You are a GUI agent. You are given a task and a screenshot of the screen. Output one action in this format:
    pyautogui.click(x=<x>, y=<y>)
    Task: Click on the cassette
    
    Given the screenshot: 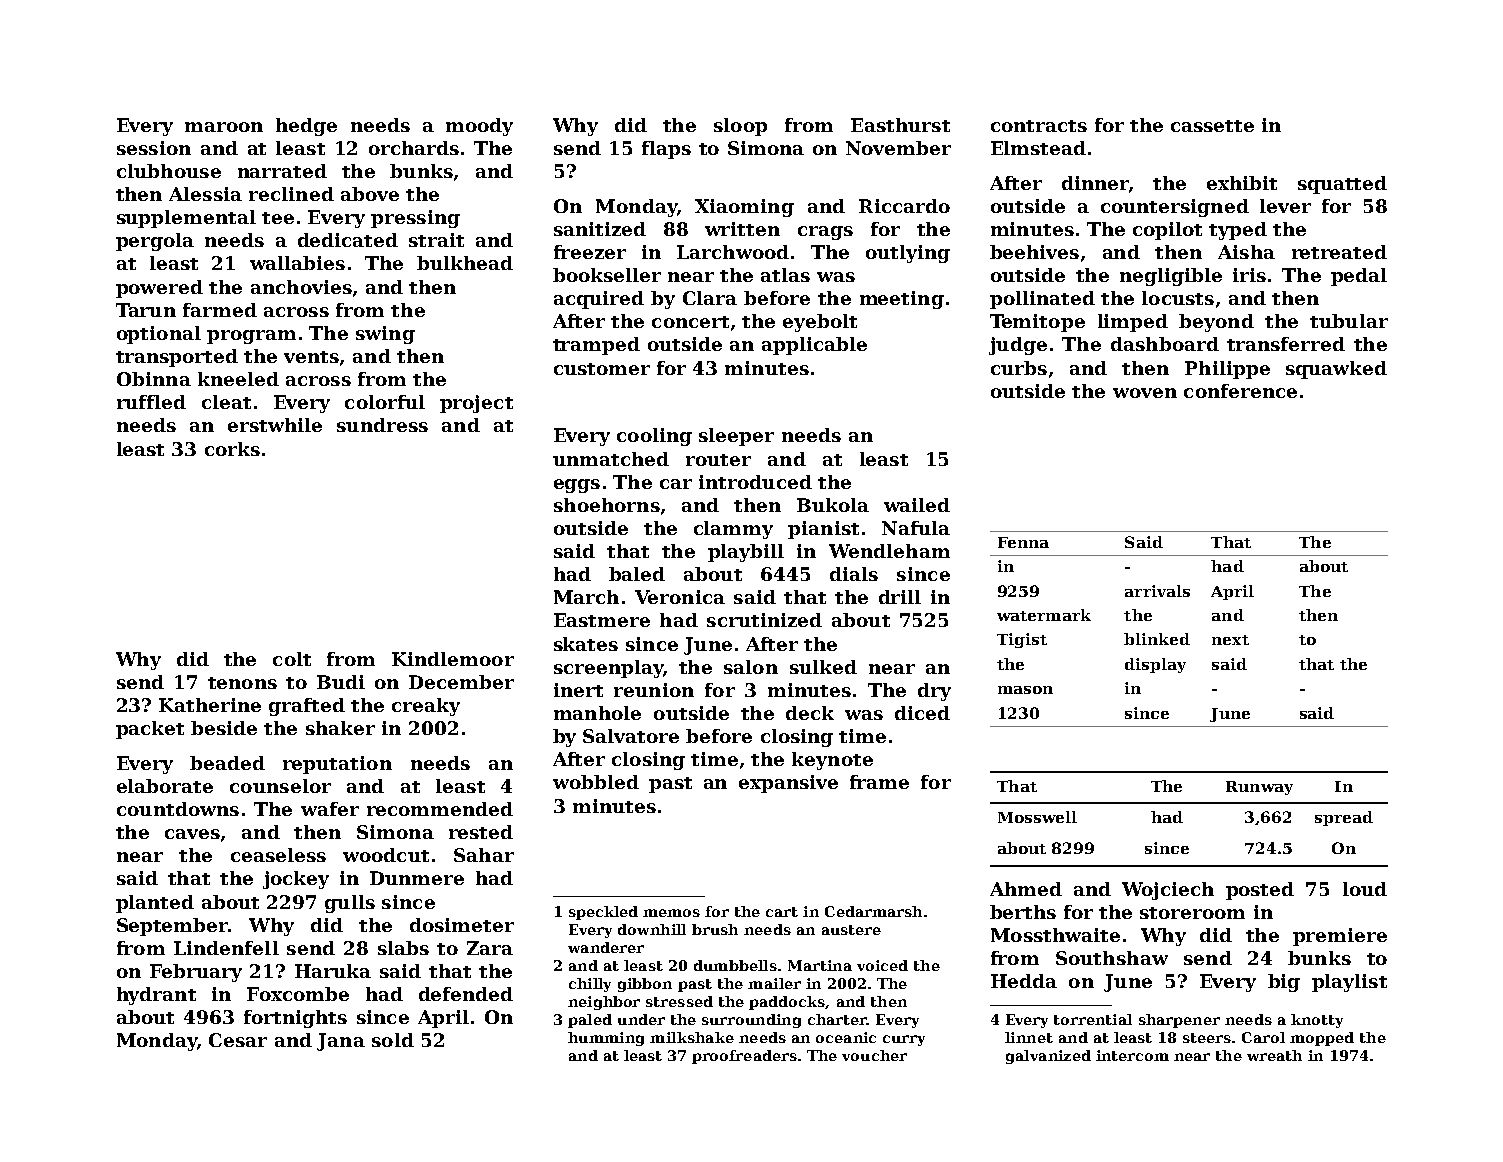 What is the action you would take?
    pyautogui.click(x=1212, y=126)
